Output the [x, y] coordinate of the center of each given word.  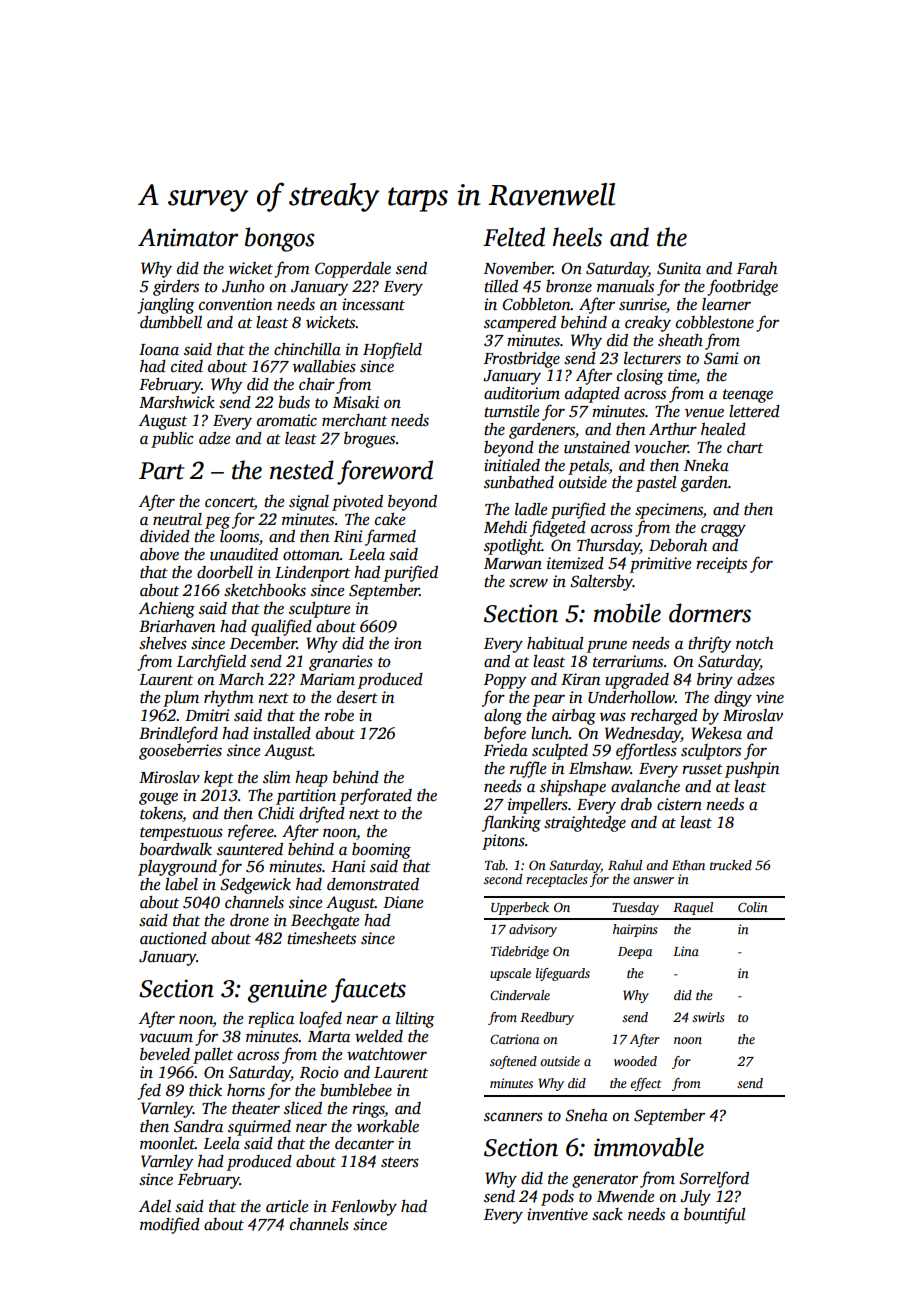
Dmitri [207, 715]
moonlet [167, 1143]
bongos [280, 239]
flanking [511, 823]
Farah [757, 268]
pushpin [752, 770]
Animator [188, 237]
